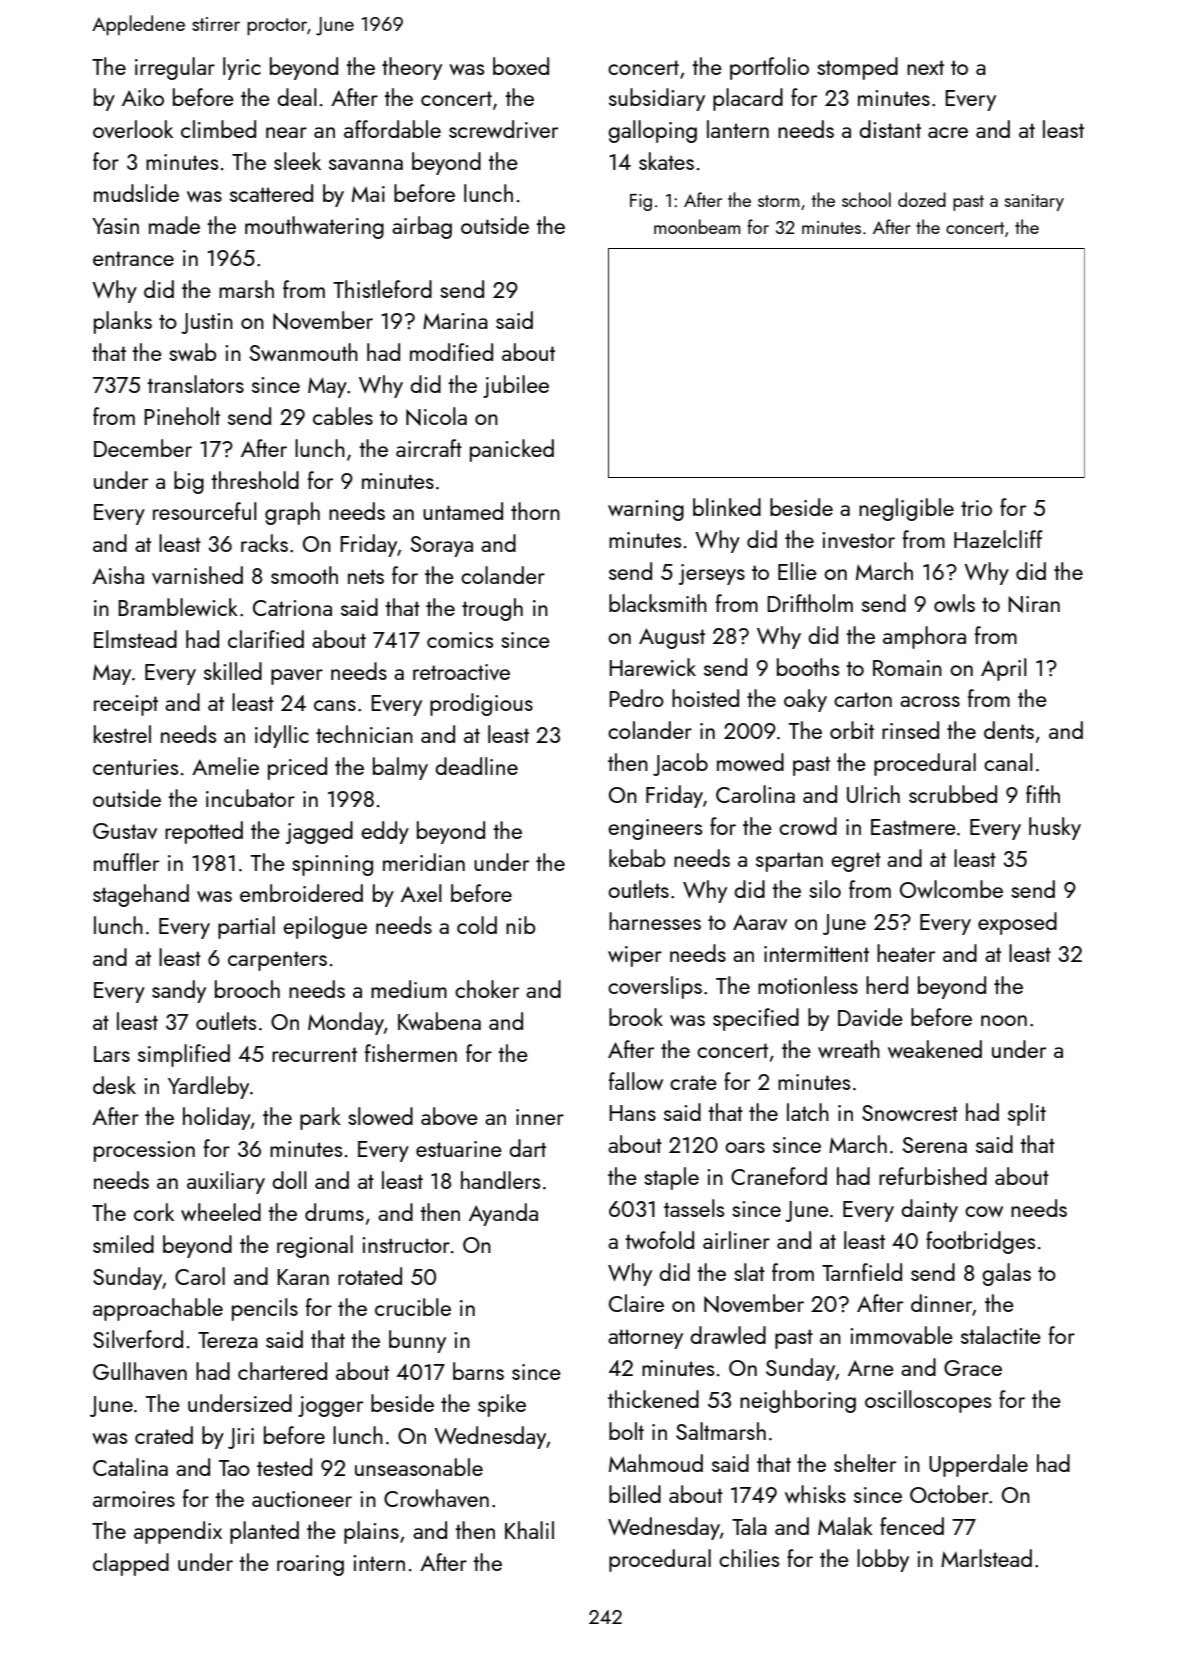 The image size is (1177, 1665). I want to click on school, so click(866, 199).
